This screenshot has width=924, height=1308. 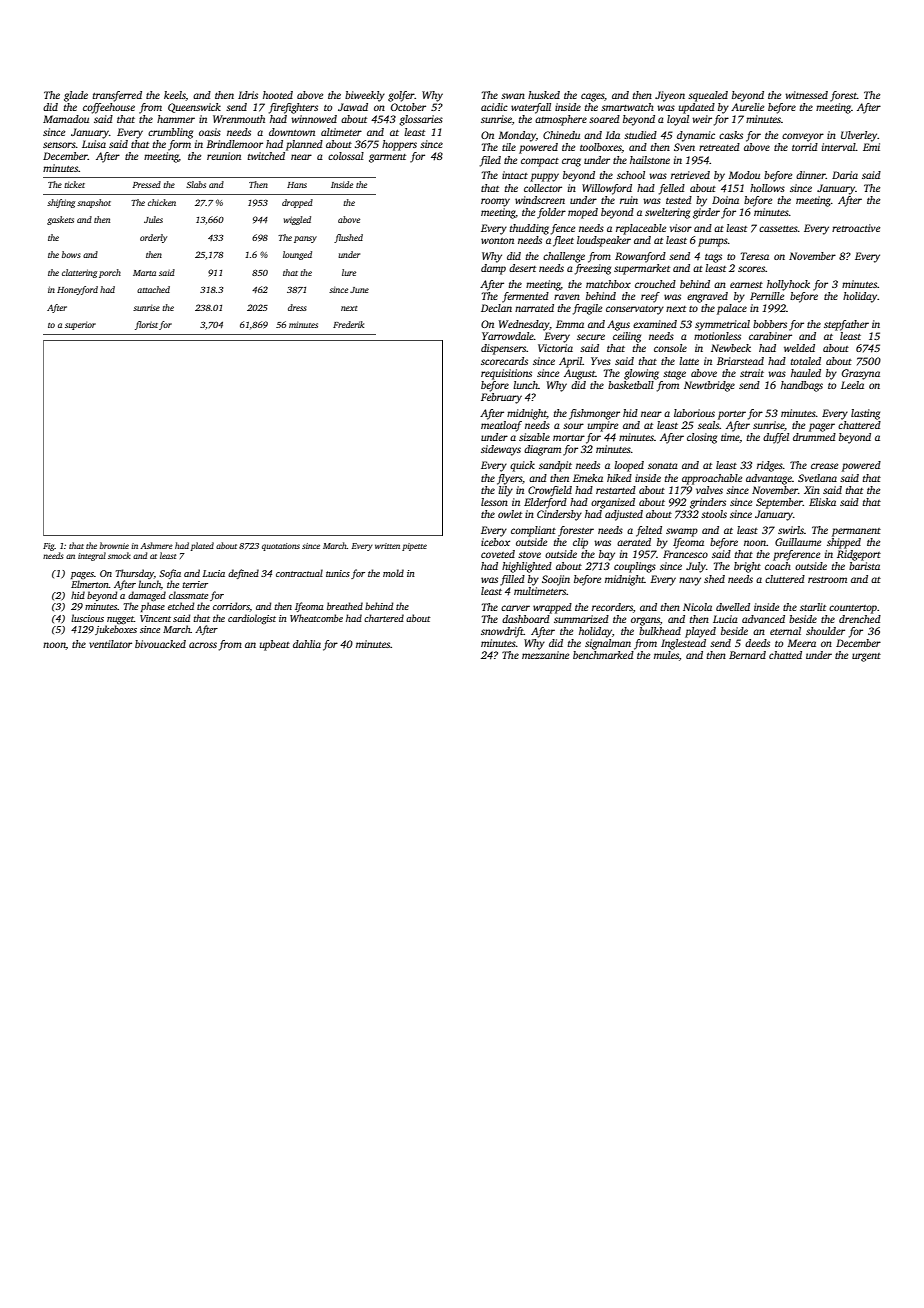 I want to click on ventilator, so click(x=110, y=644).
